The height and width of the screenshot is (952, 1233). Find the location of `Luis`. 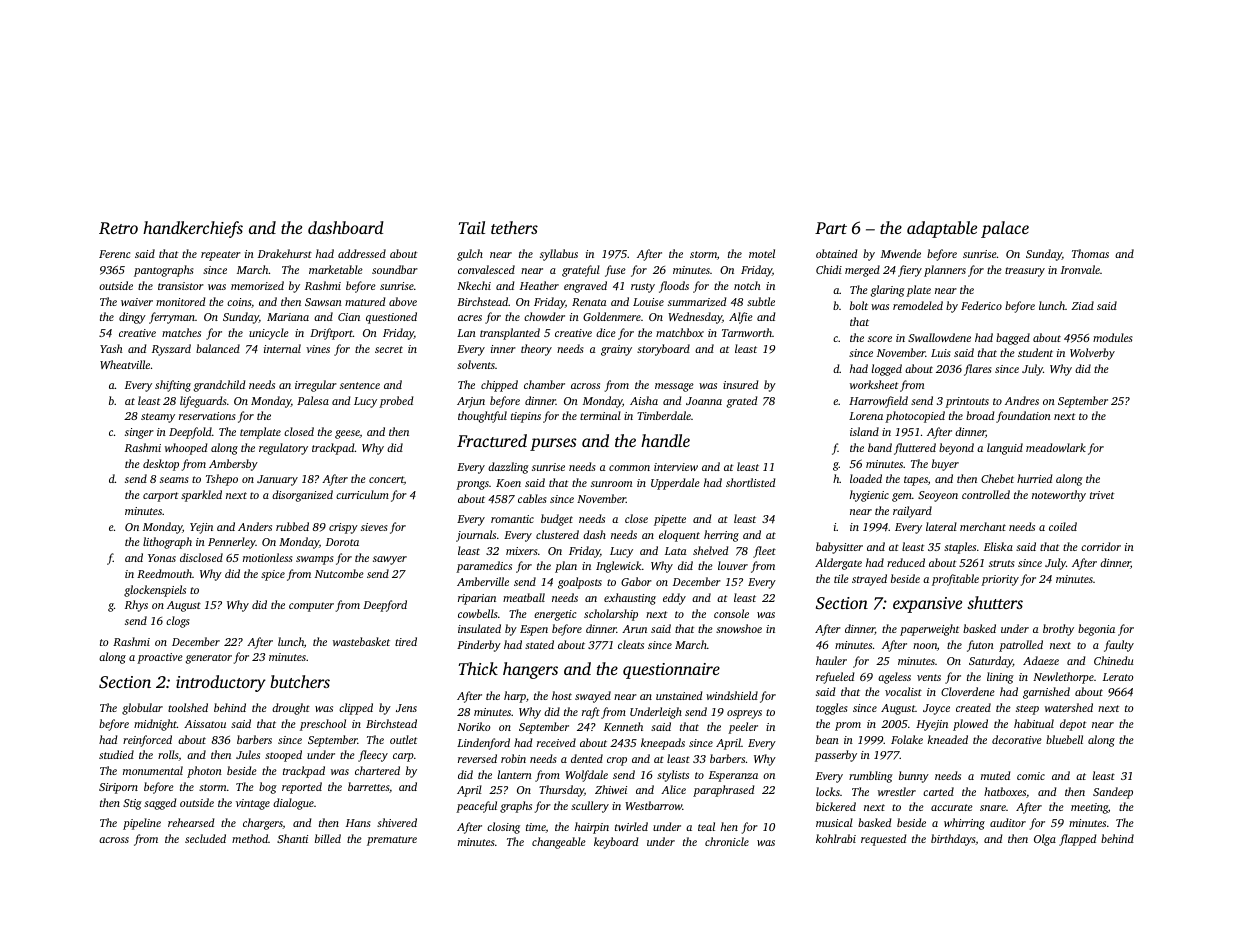

Luis is located at coordinates (941, 353).
